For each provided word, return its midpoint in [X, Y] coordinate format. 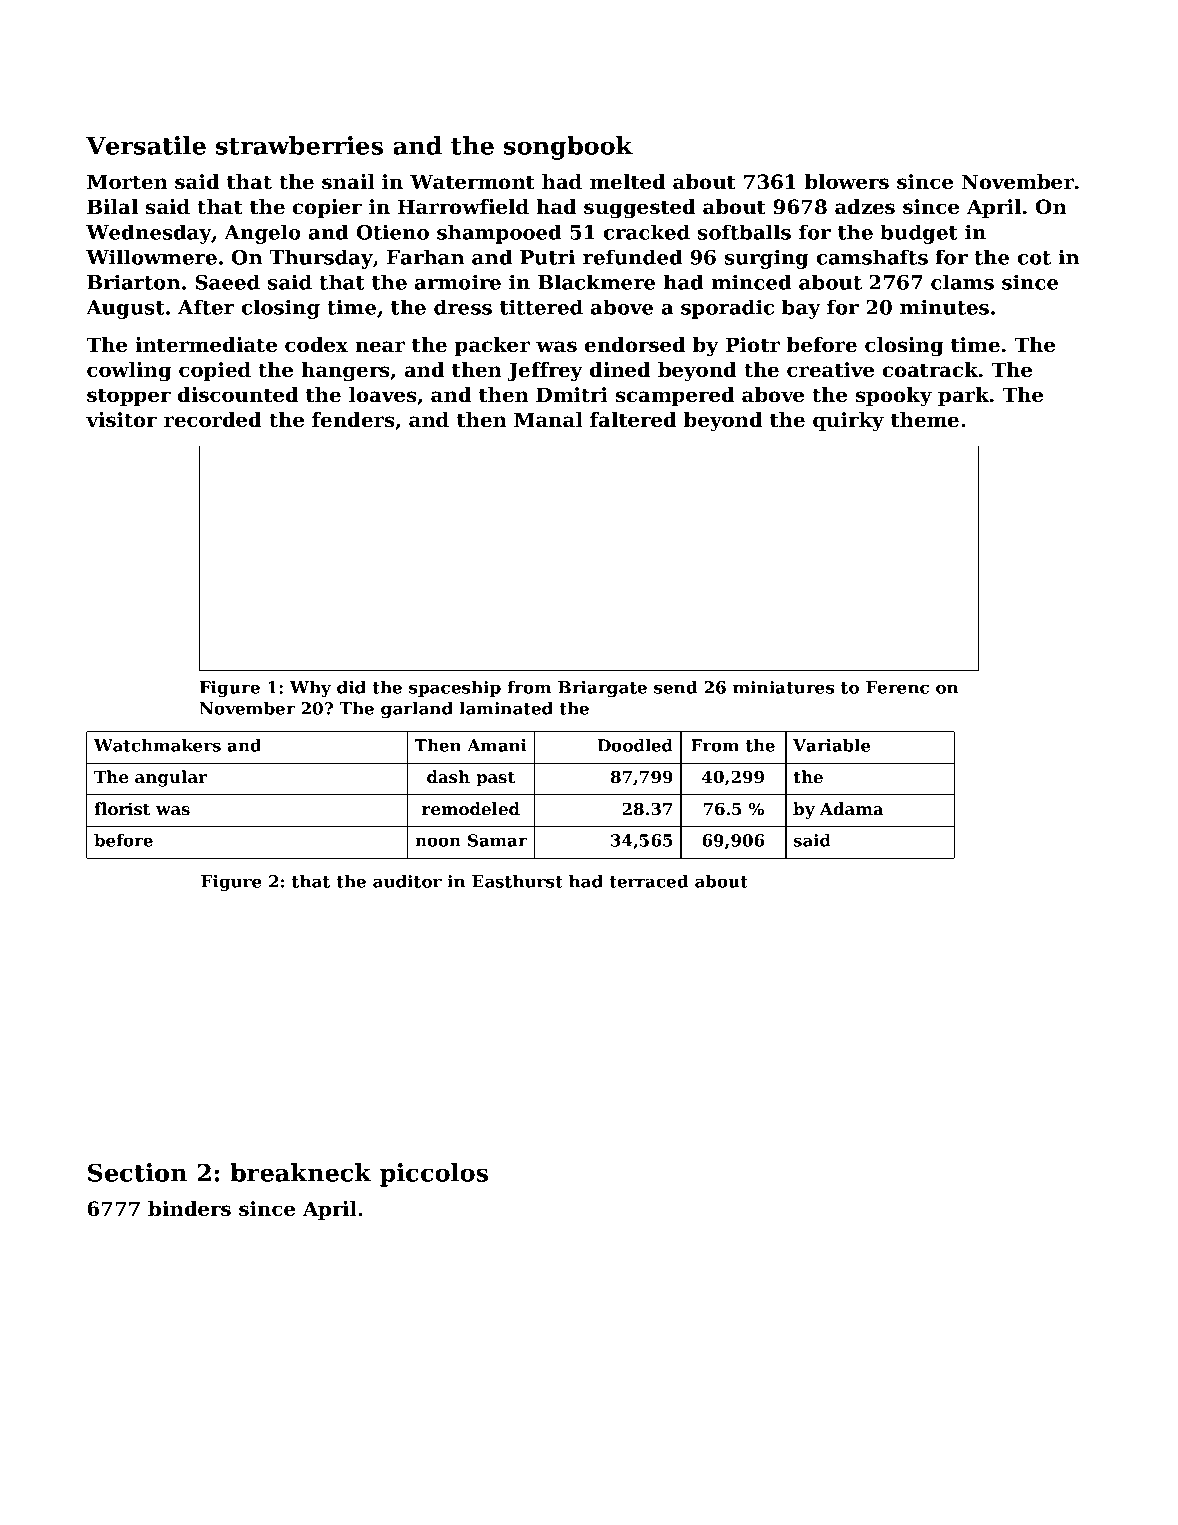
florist [122, 808]
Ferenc [897, 687]
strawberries [299, 145]
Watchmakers [157, 745]
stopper [129, 397]
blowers [847, 182]
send [675, 687]
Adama [852, 808]
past [495, 779]
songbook [568, 148]
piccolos [434, 1175]
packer [492, 346]
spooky [894, 397]
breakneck [300, 1172]
